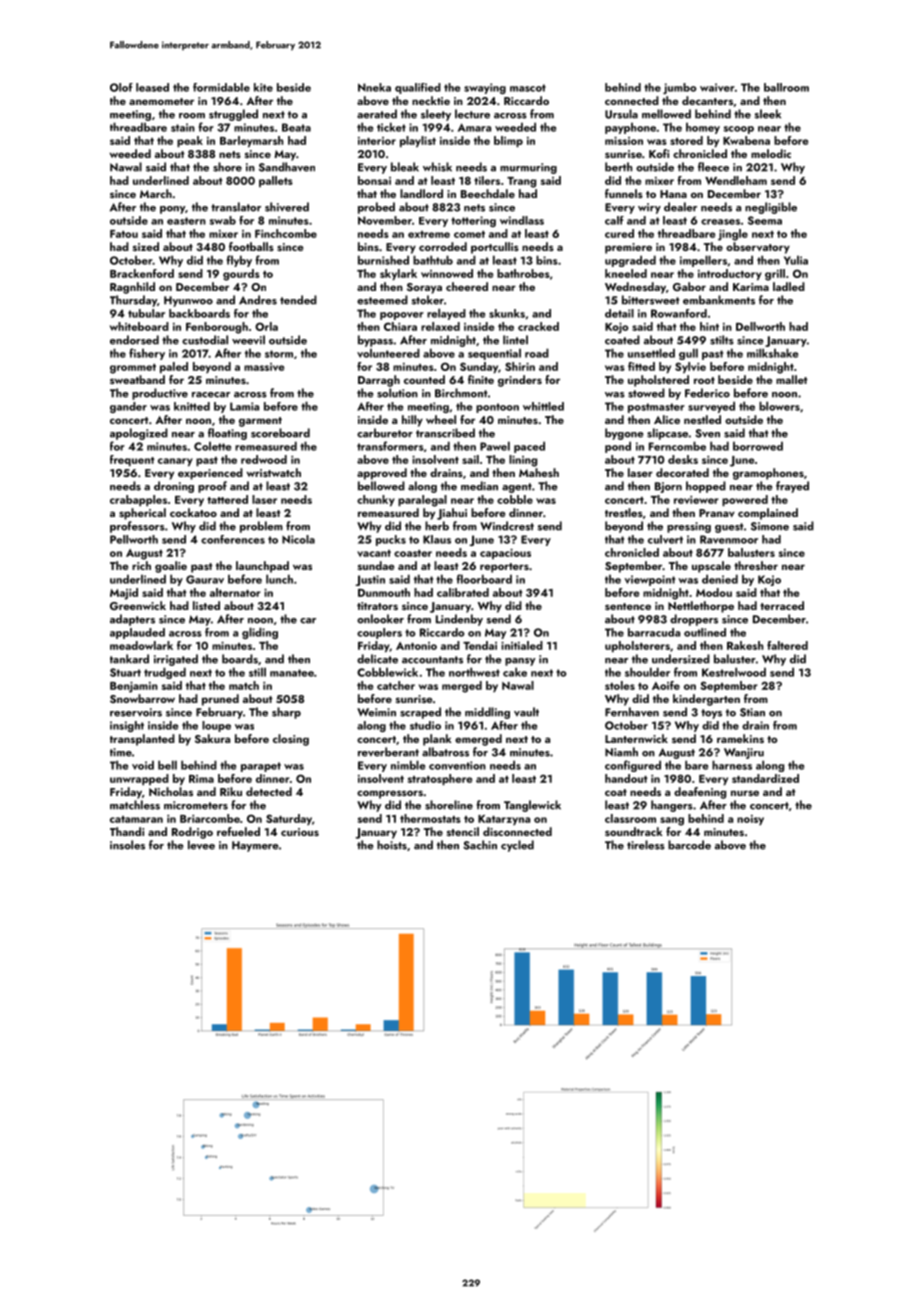  I want to click on catcher, so click(396, 685).
